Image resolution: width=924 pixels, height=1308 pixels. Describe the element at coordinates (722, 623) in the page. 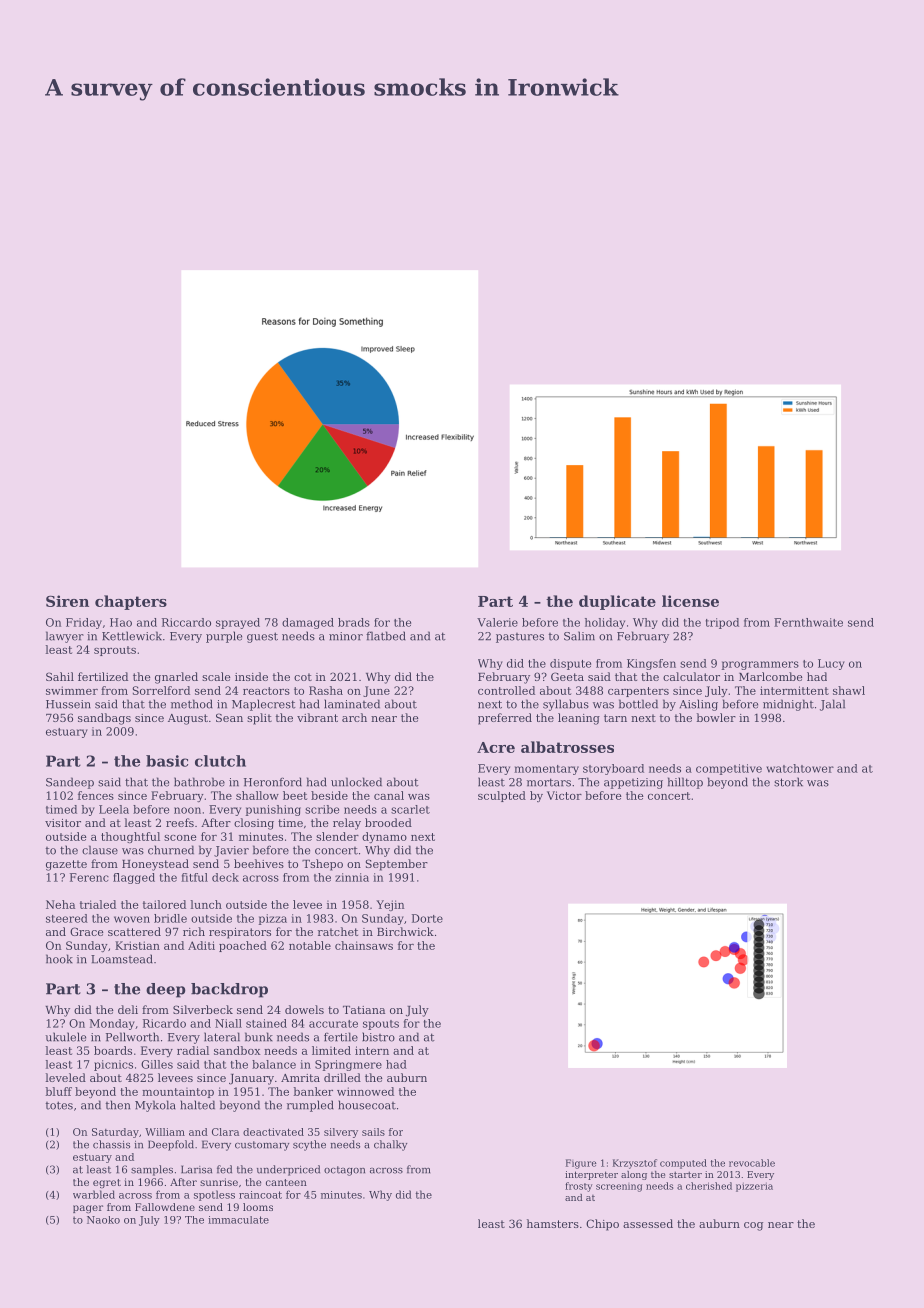

I see `tripod` at that location.
